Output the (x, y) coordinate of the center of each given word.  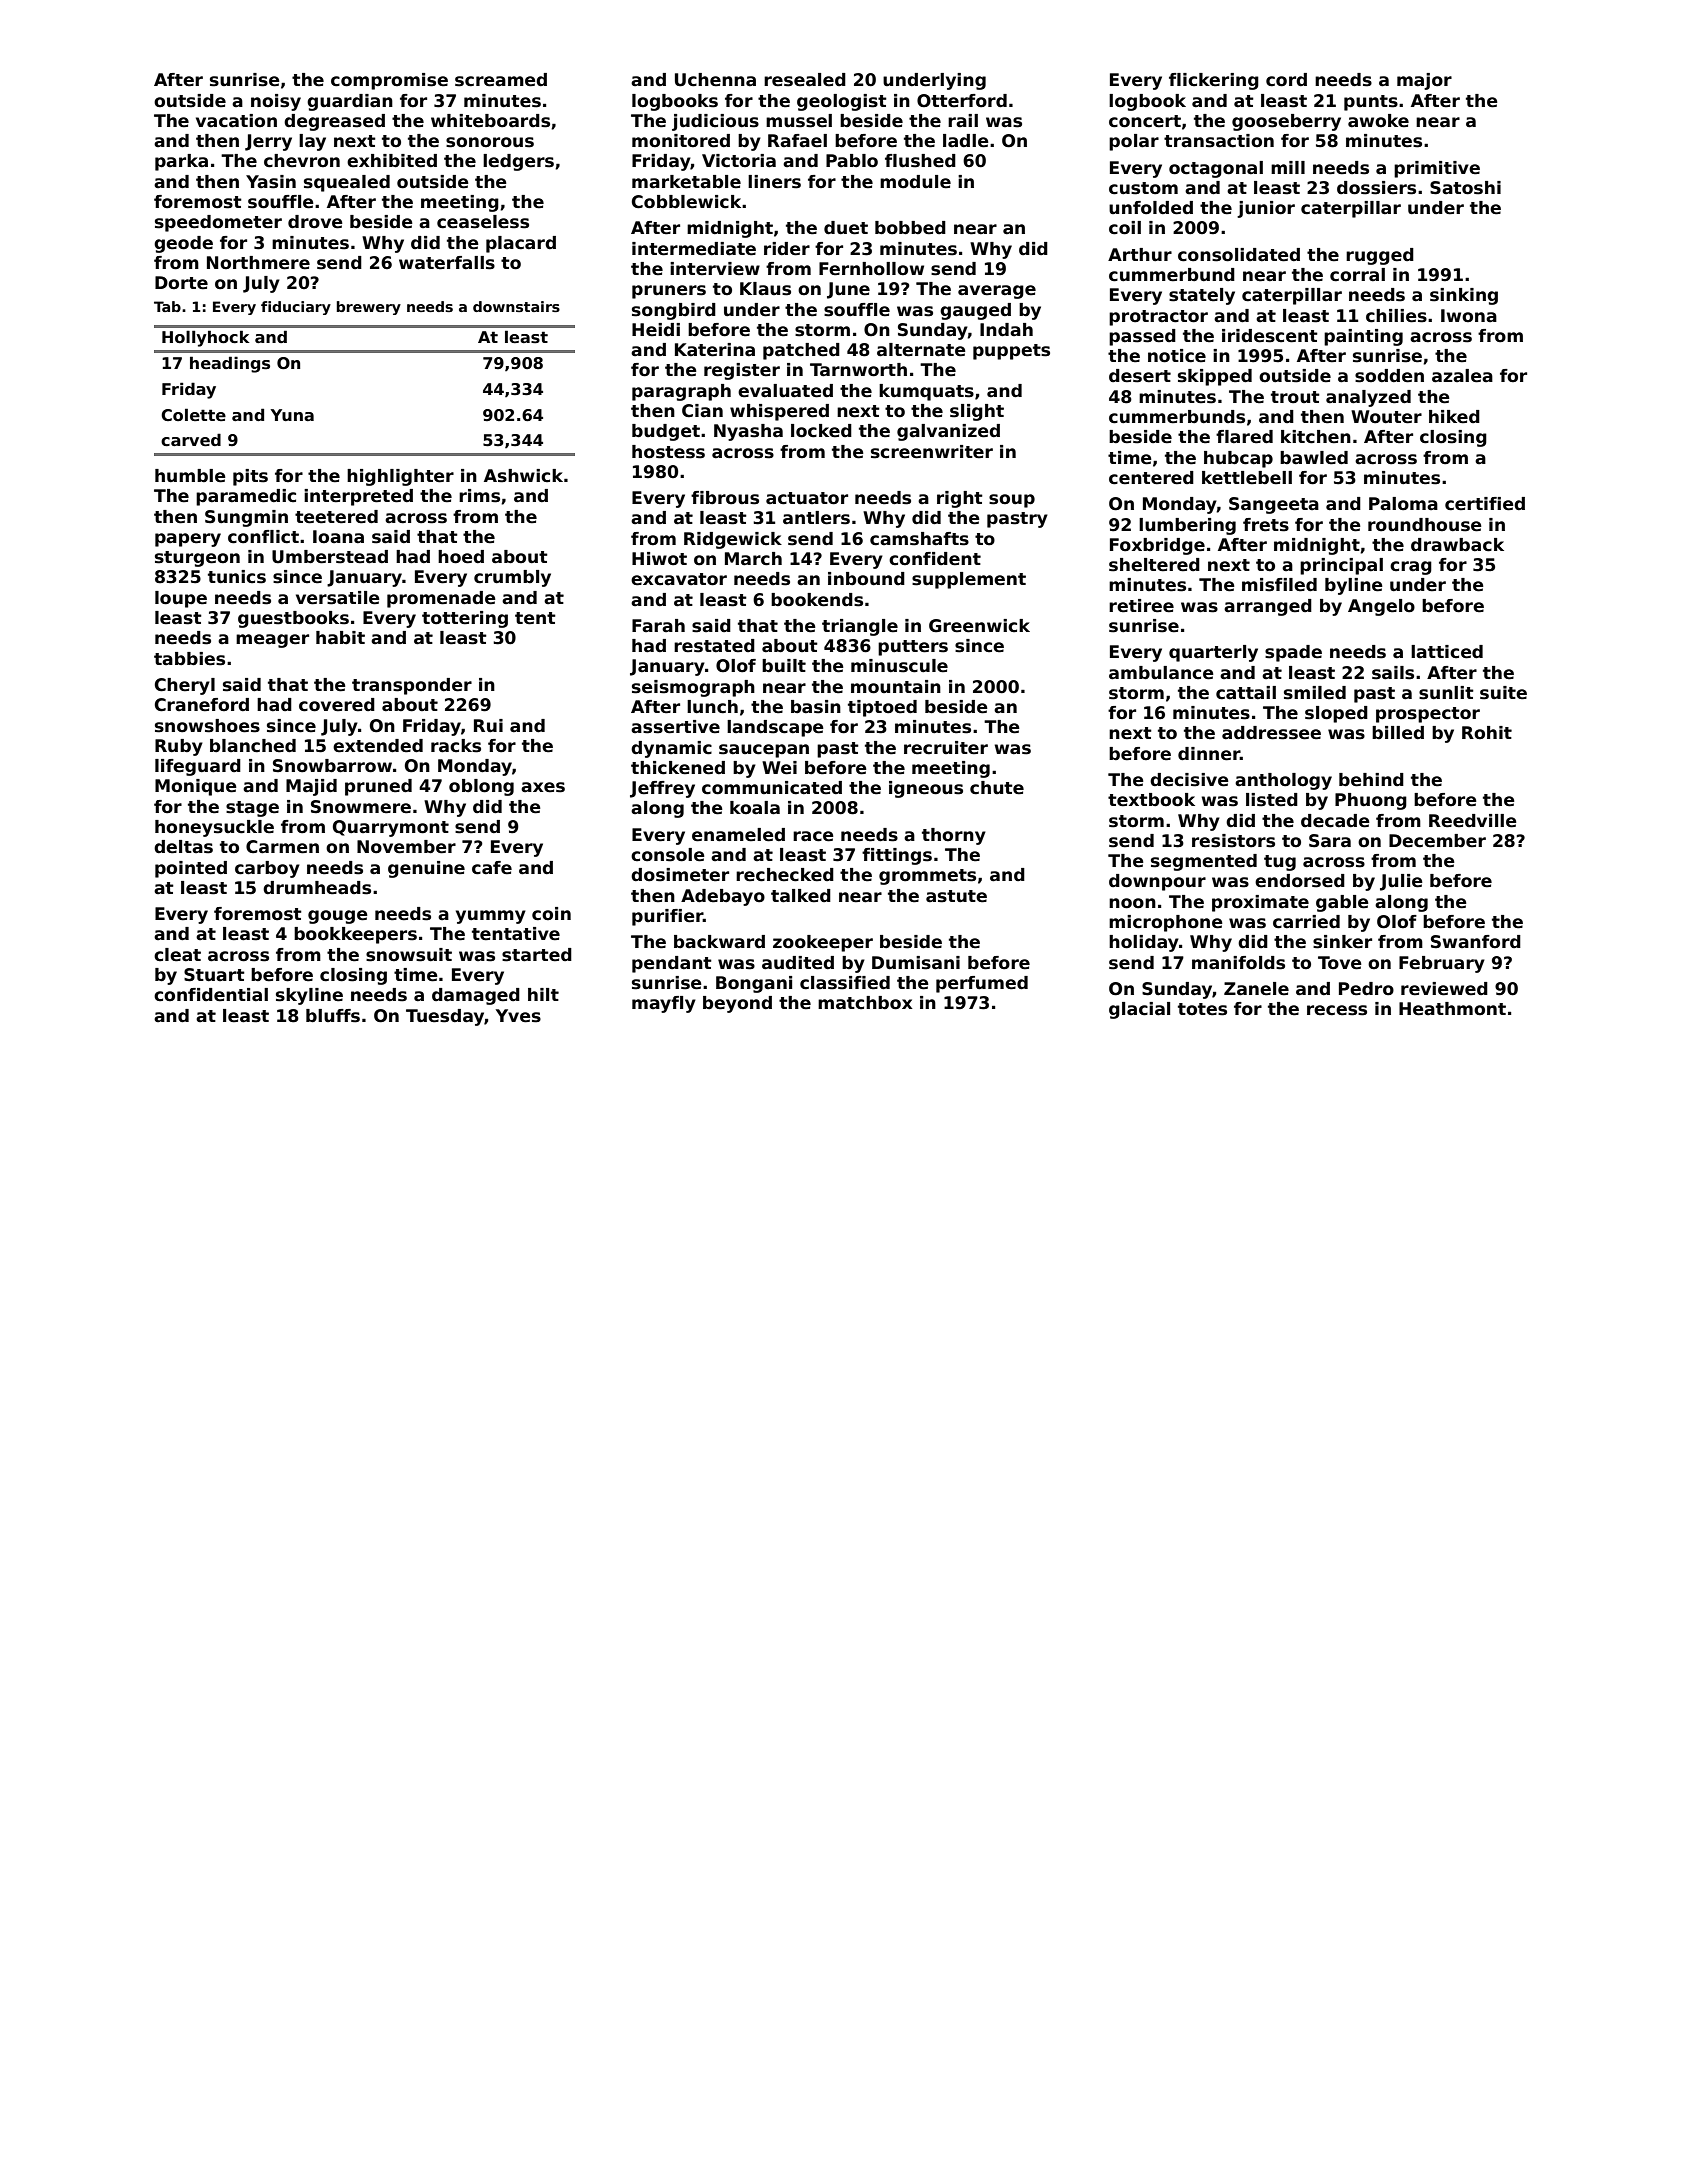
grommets (927, 877)
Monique (196, 787)
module (915, 182)
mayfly (664, 1004)
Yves (518, 1016)
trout (1295, 397)
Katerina (715, 350)
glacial (1139, 1010)
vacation (236, 121)
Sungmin (246, 518)
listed (1272, 800)
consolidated (1239, 255)
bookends (817, 600)
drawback (1457, 545)
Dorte (181, 283)
